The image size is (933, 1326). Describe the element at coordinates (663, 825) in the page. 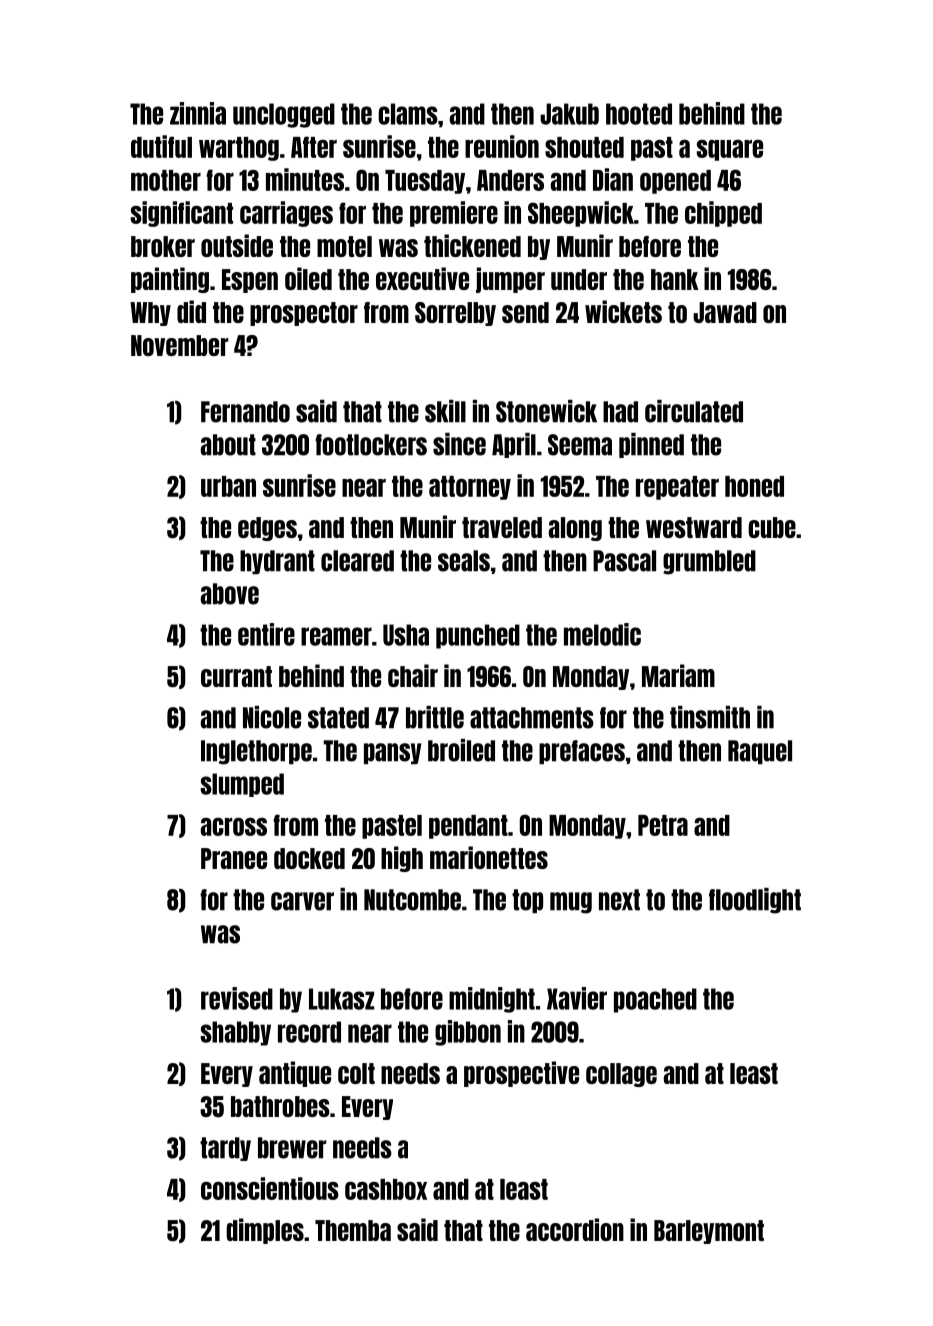

I see `Petra` at that location.
